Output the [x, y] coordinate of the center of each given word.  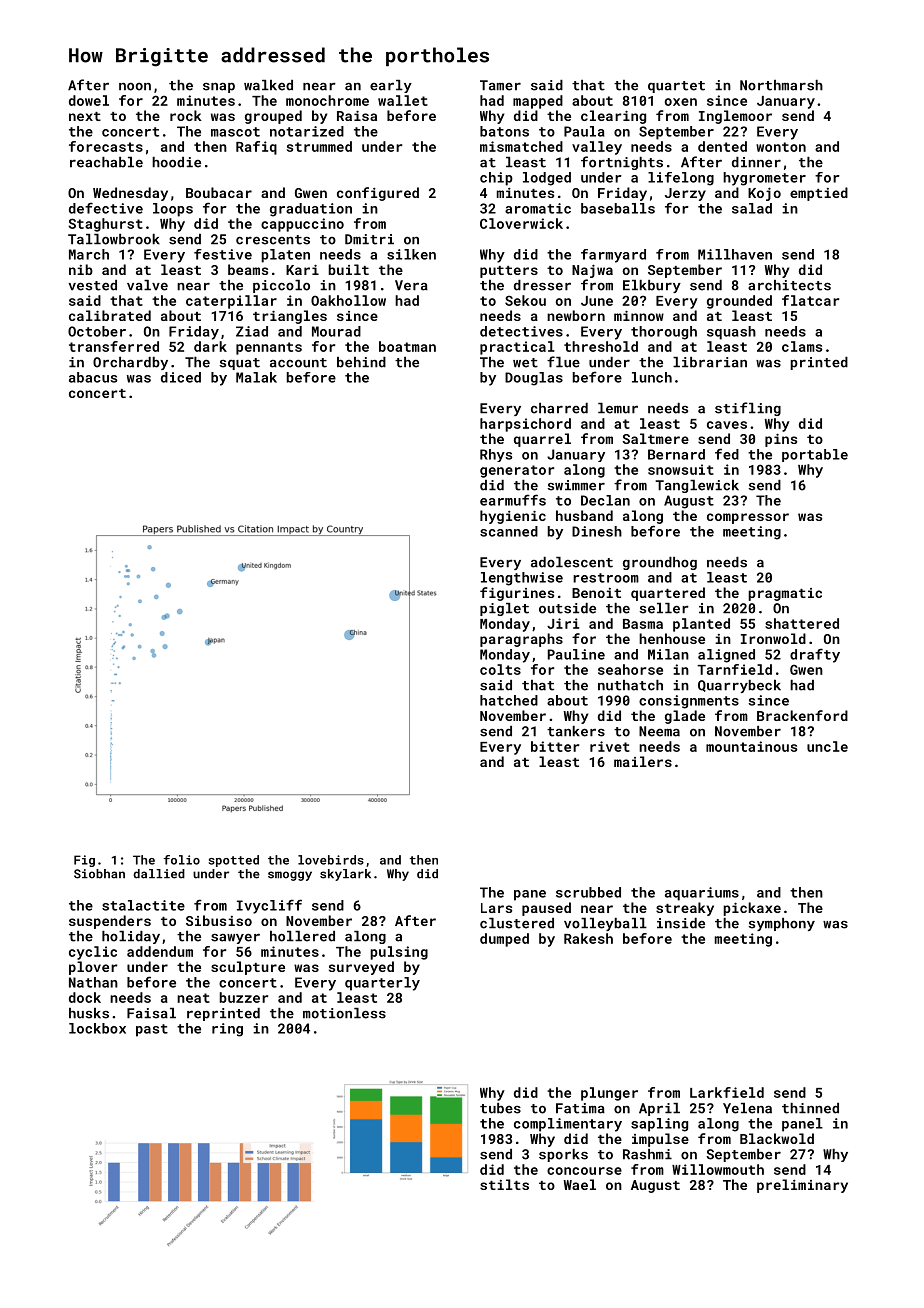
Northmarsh [781, 85]
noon [135, 86]
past [152, 1030]
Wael [580, 1184]
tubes [500, 1108]
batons [504, 131]
